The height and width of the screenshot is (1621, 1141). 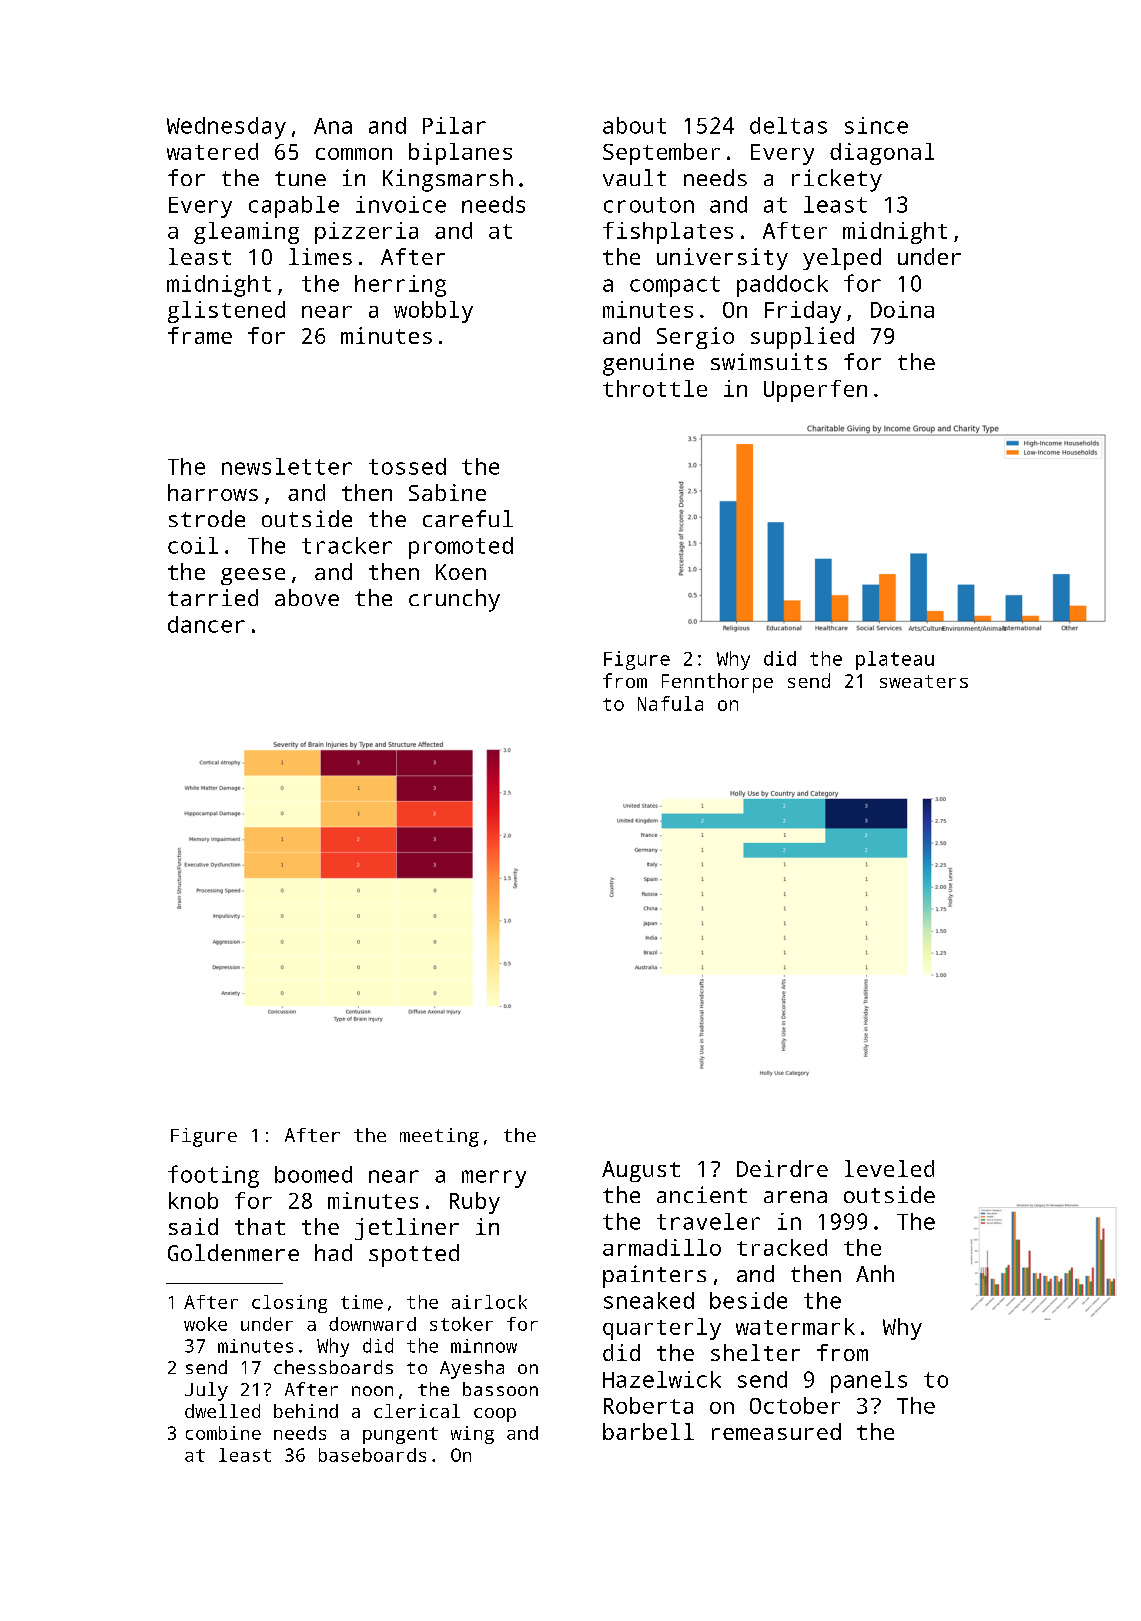 I want to click on combine, so click(x=223, y=1433).
